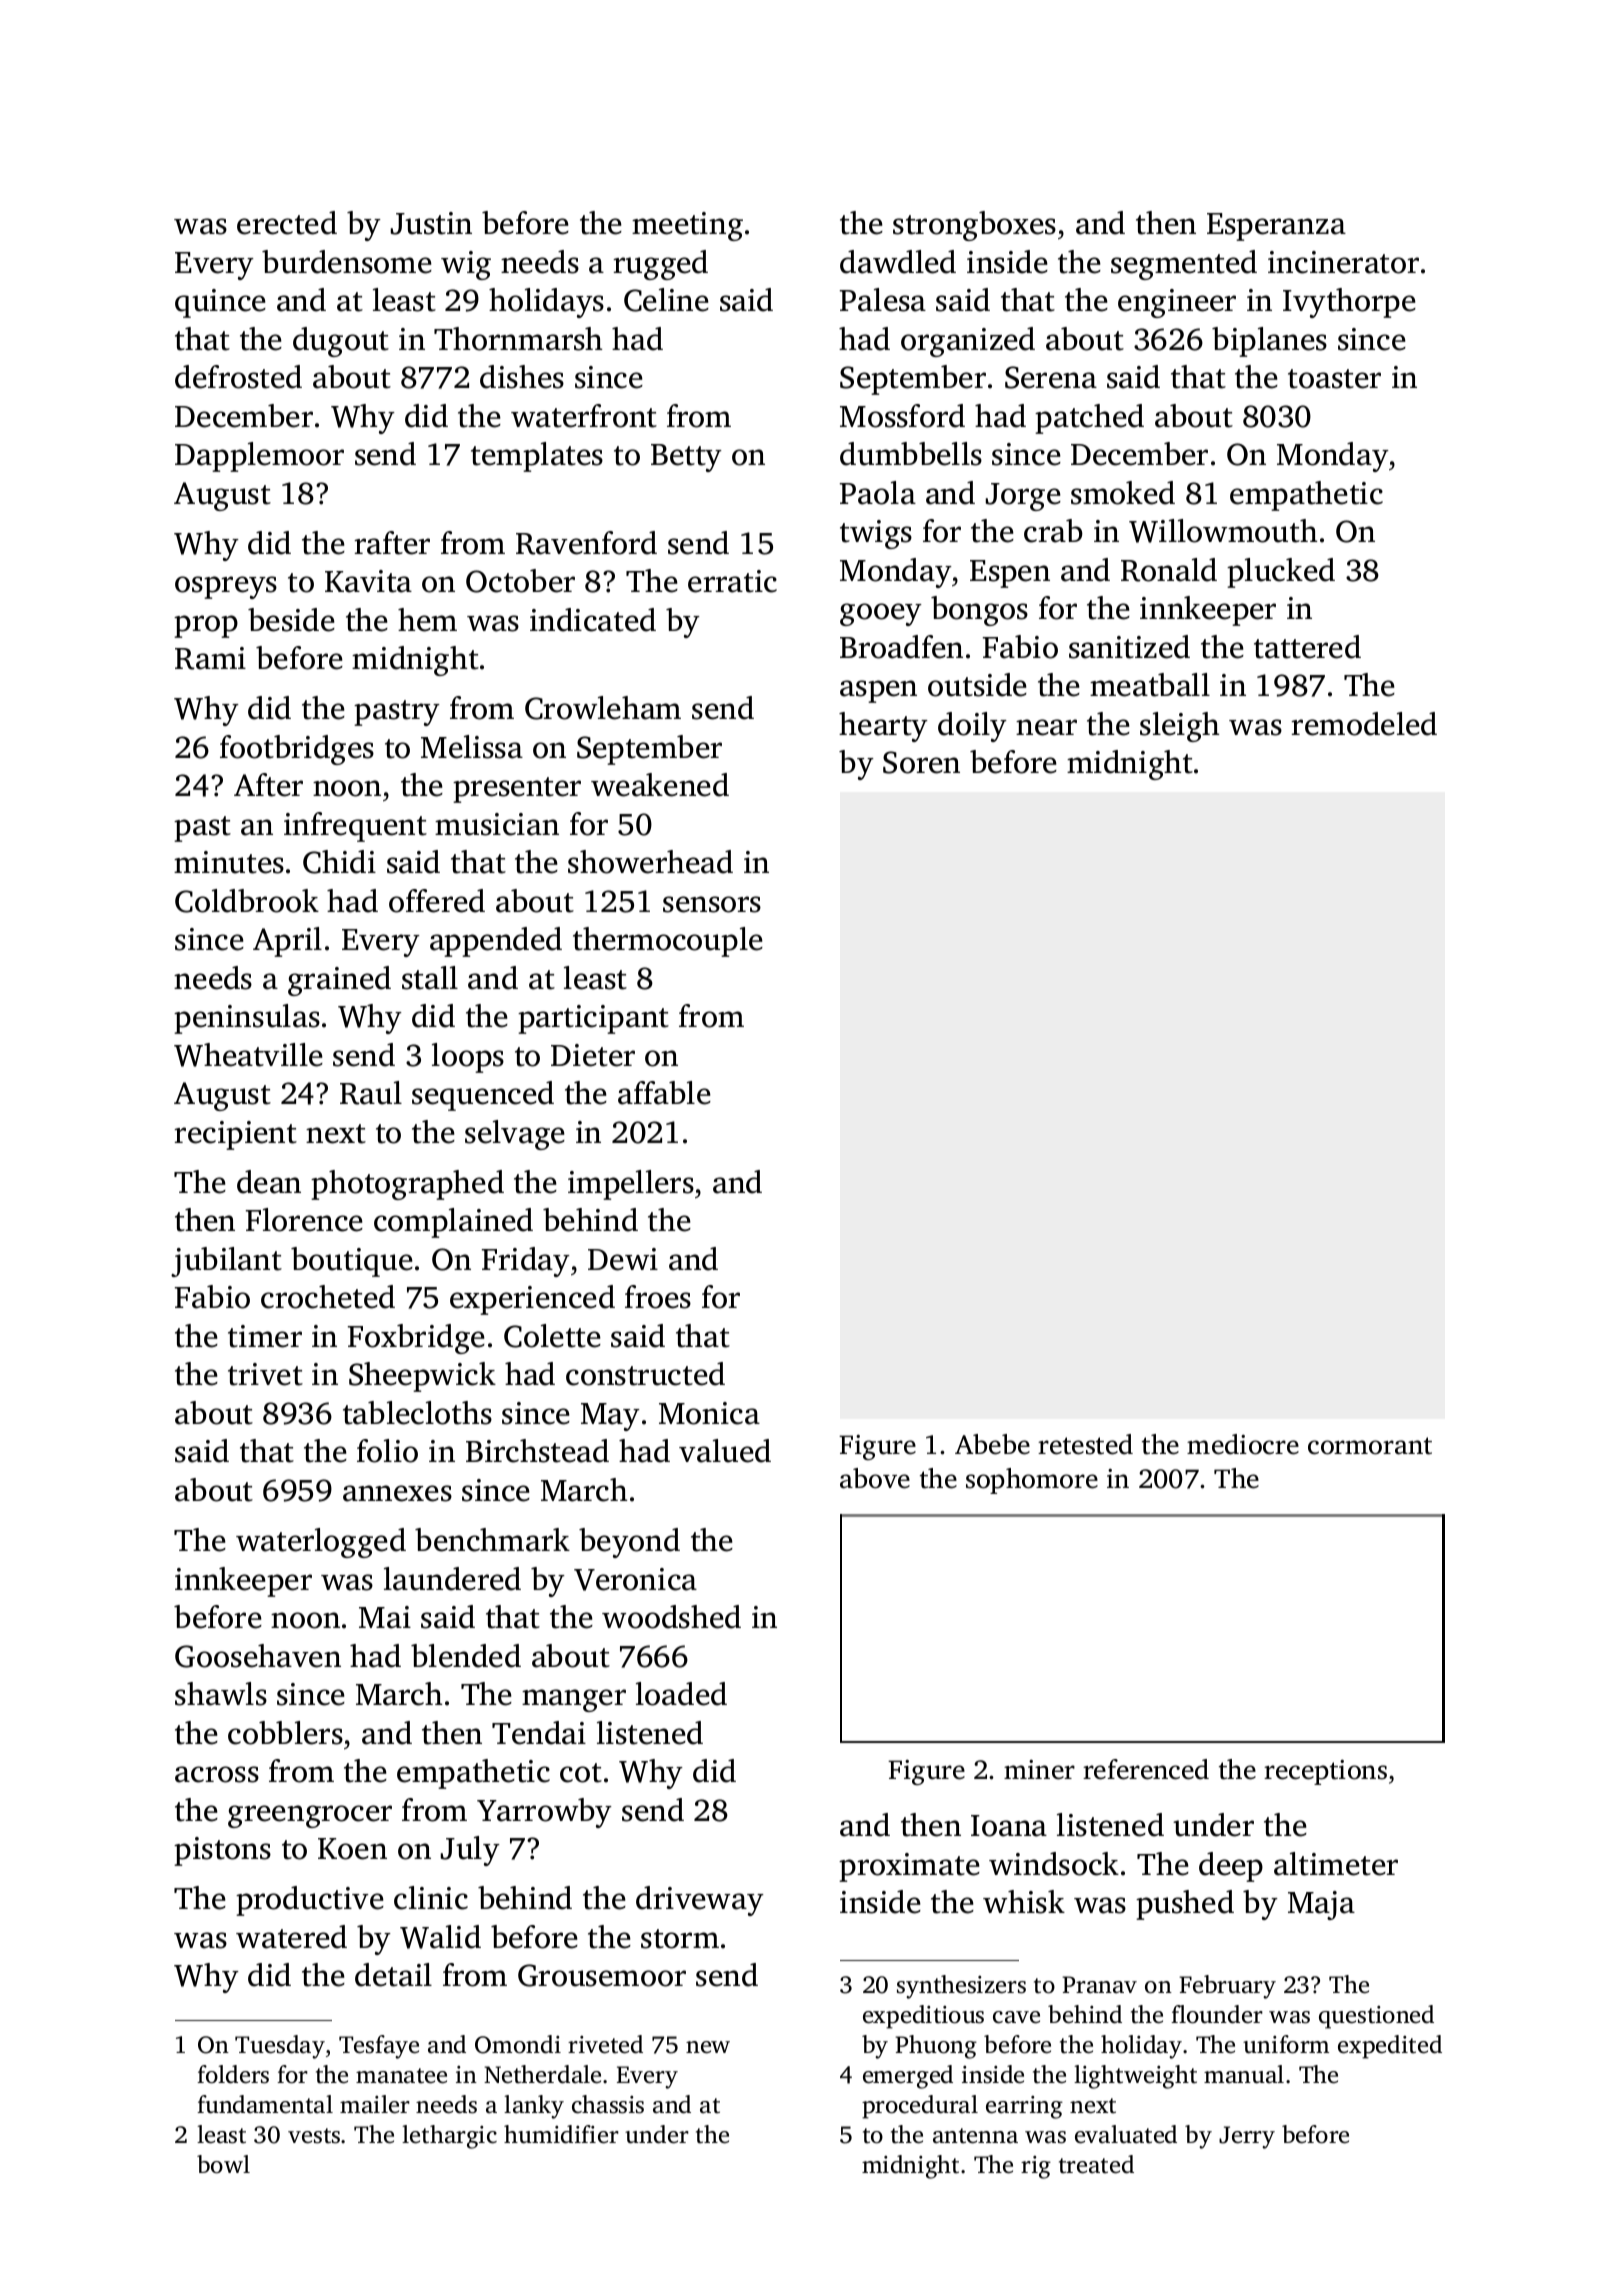 Image resolution: width=1620 pixels, height=2292 pixels. What do you see at coordinates (1364, 724) in the image?
I see `remodeled` at bounding box center [1364, 724].
